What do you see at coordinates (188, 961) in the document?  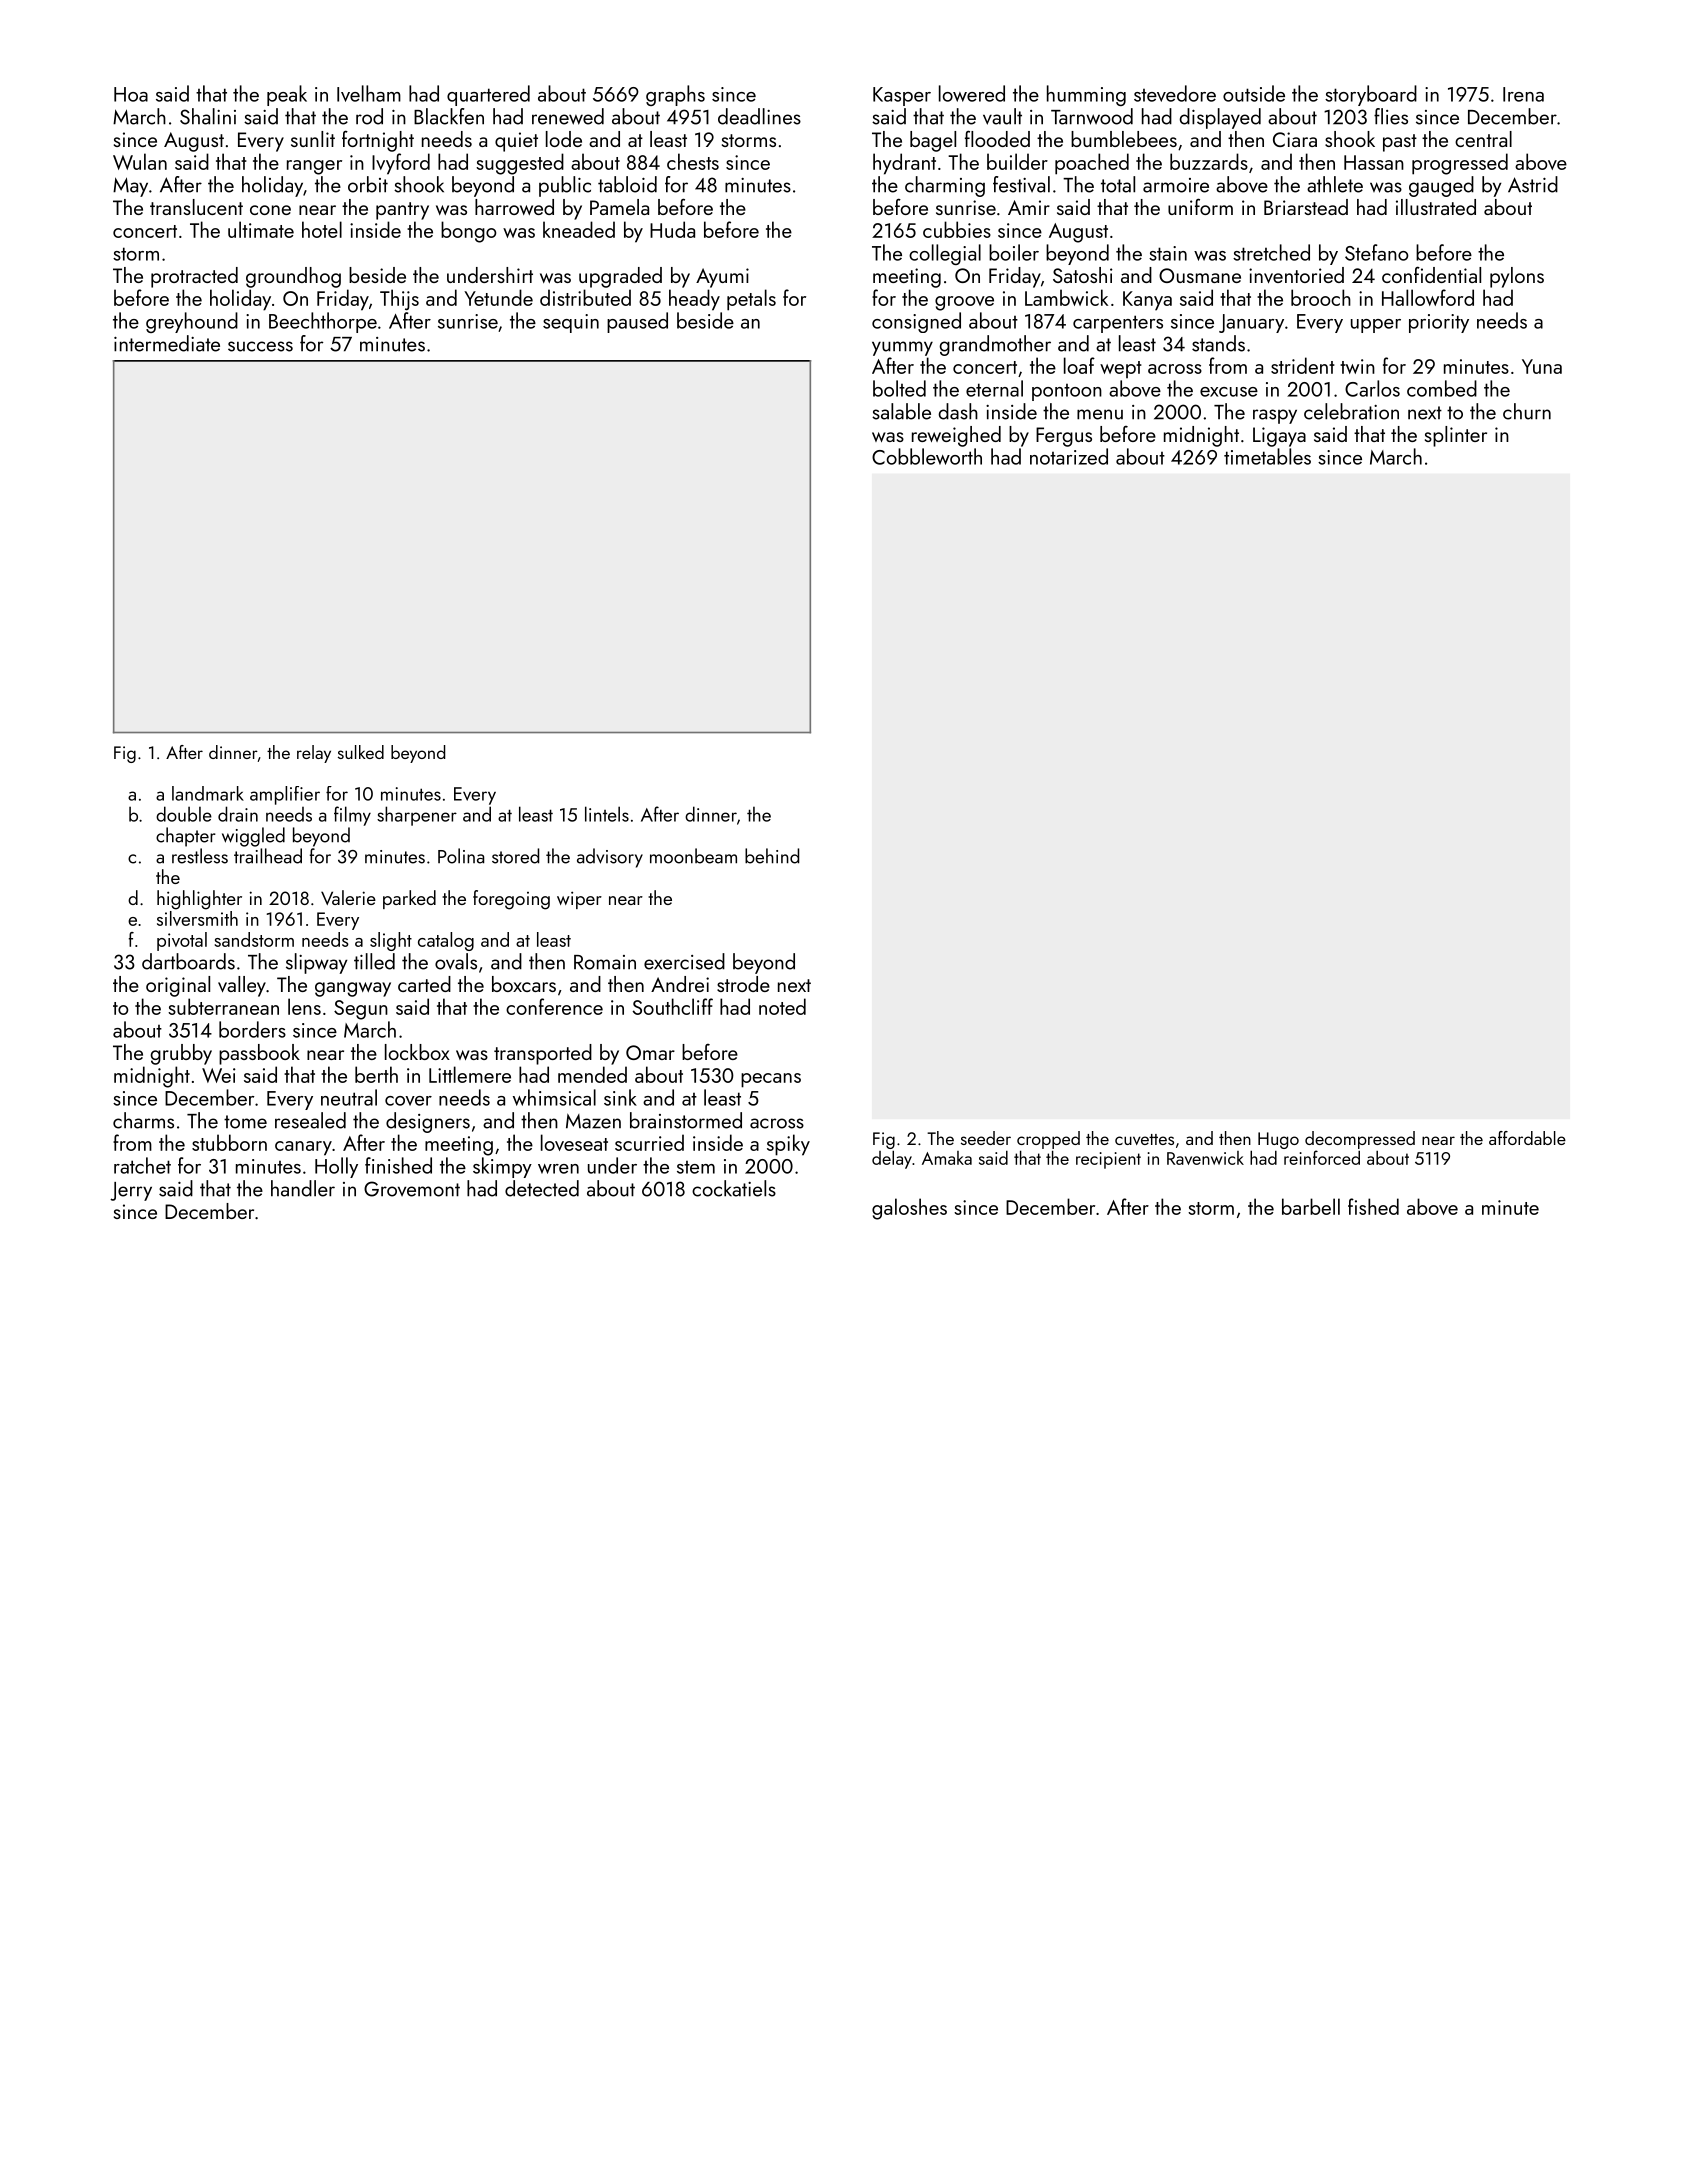 I see `dartboards` at bounding box center [188, 961].
